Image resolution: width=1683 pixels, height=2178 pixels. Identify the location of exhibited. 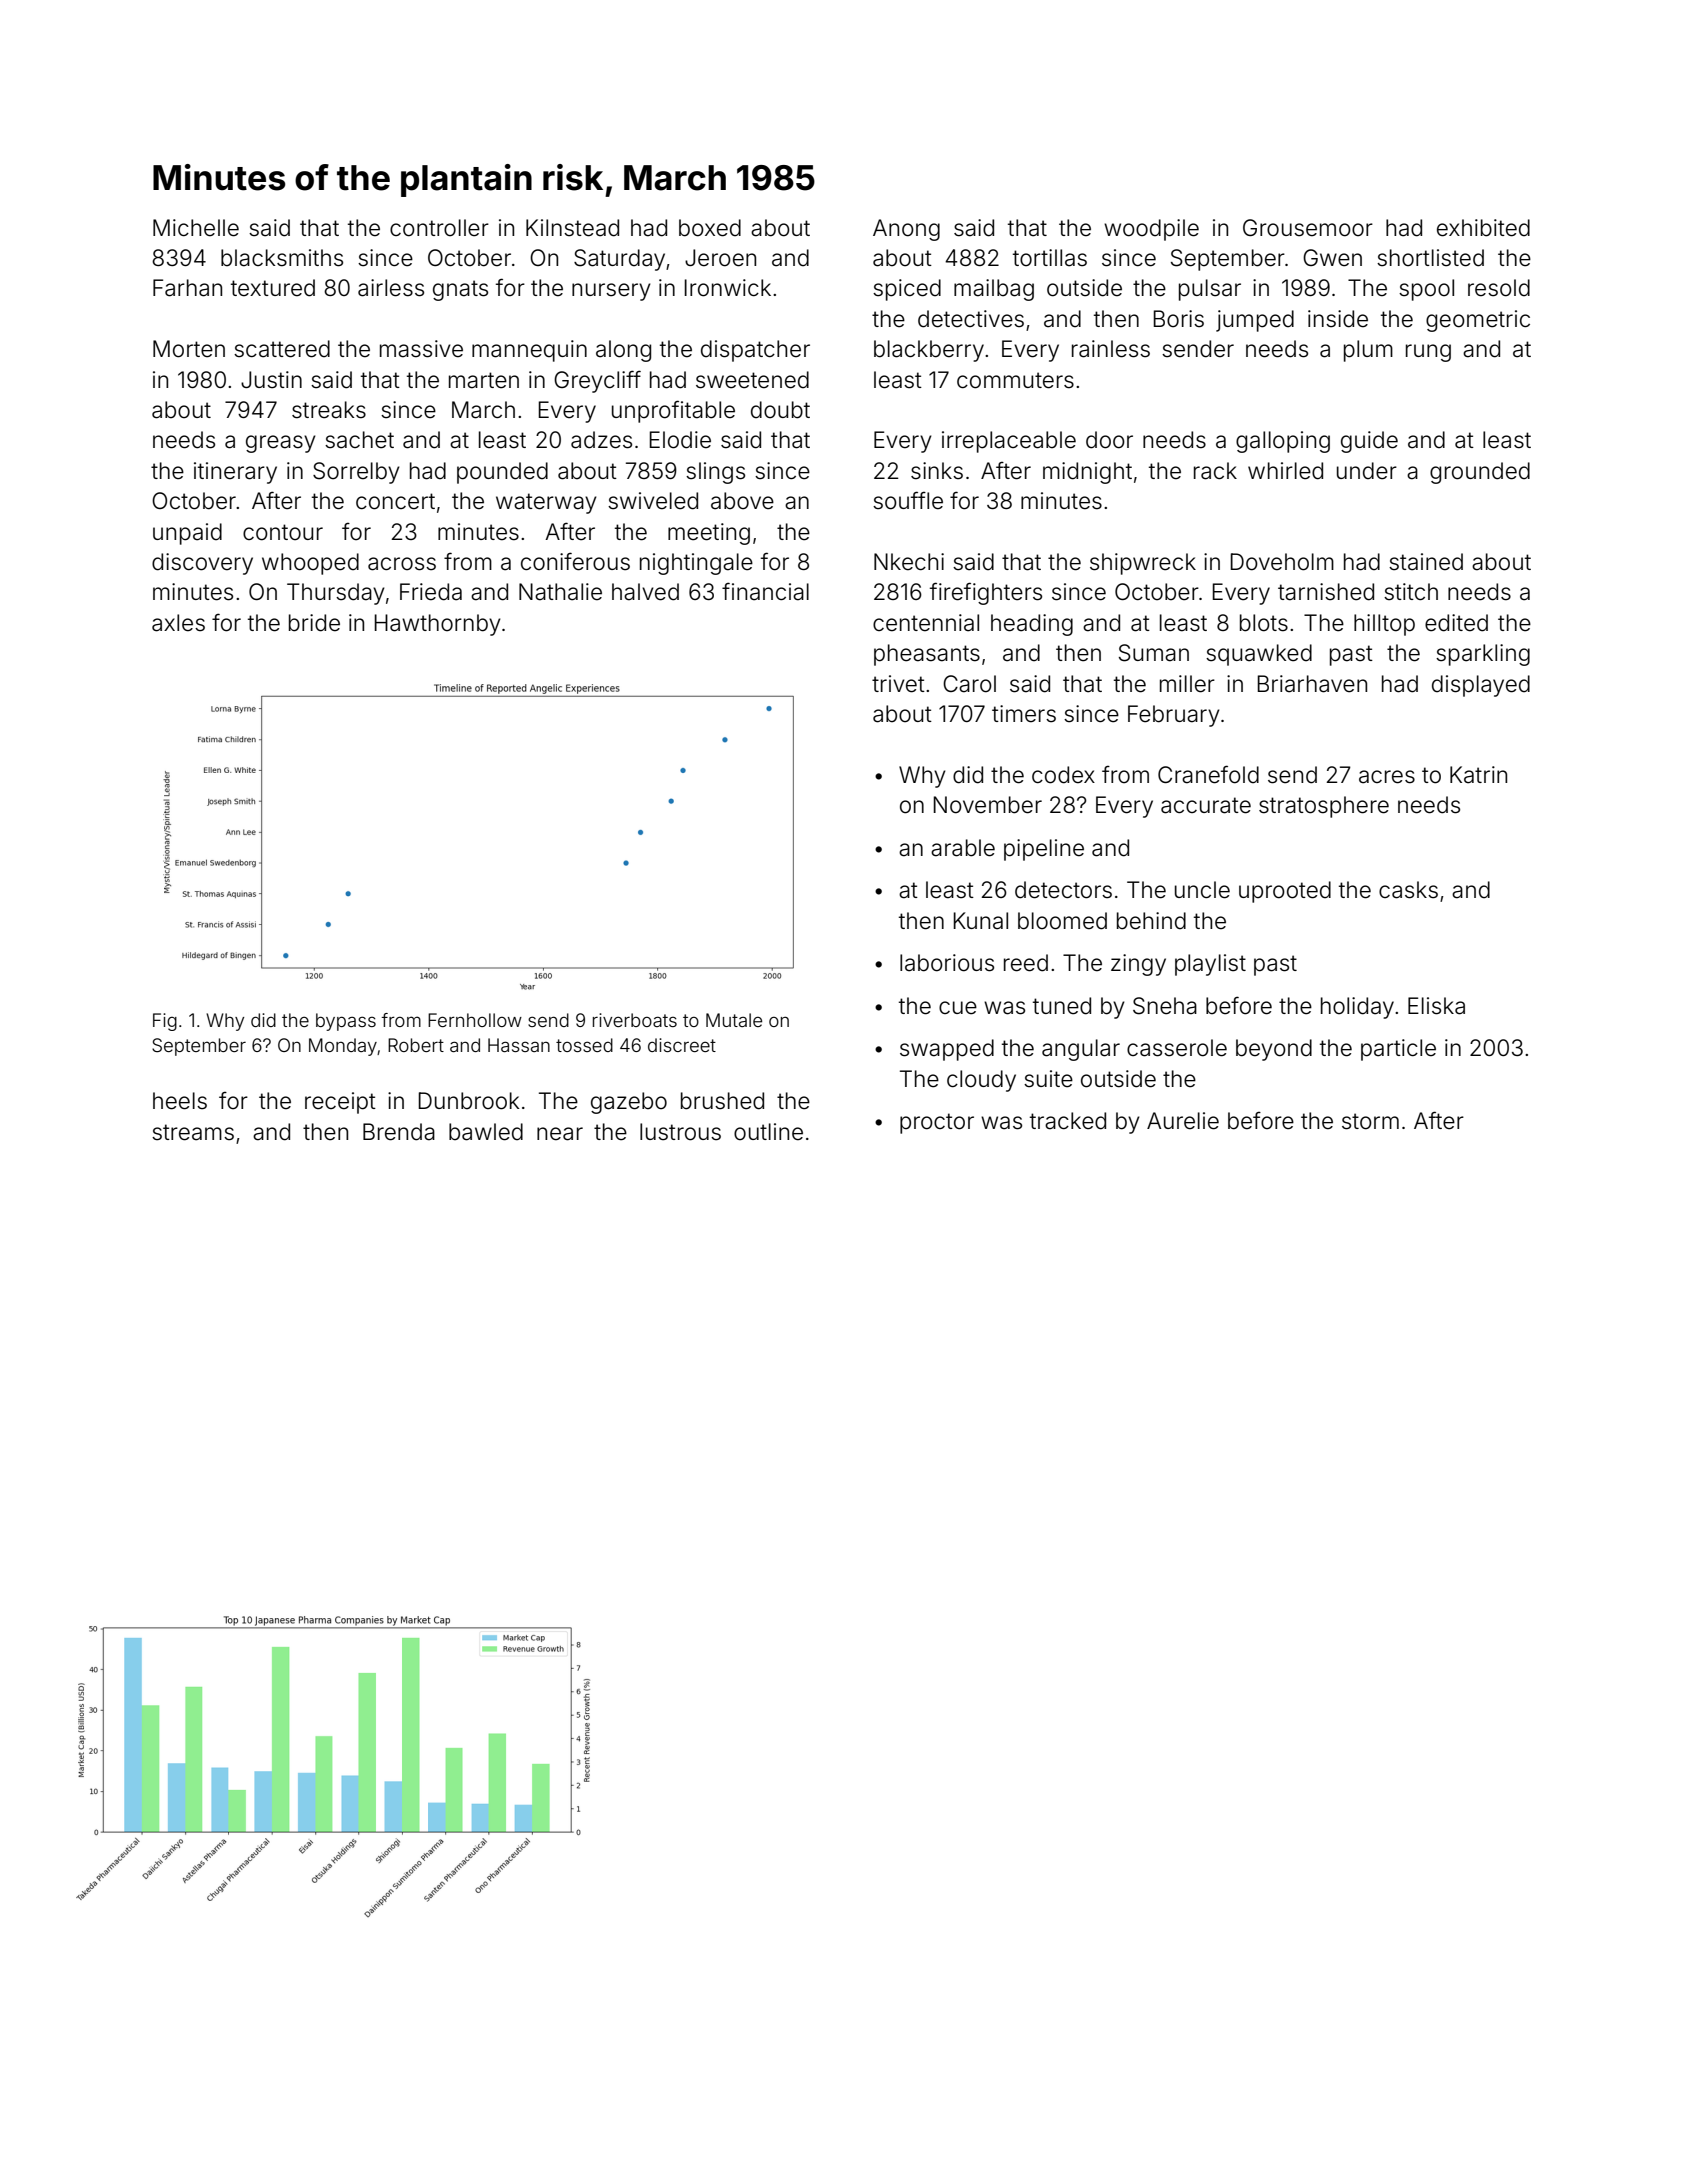
(1483, 228).
